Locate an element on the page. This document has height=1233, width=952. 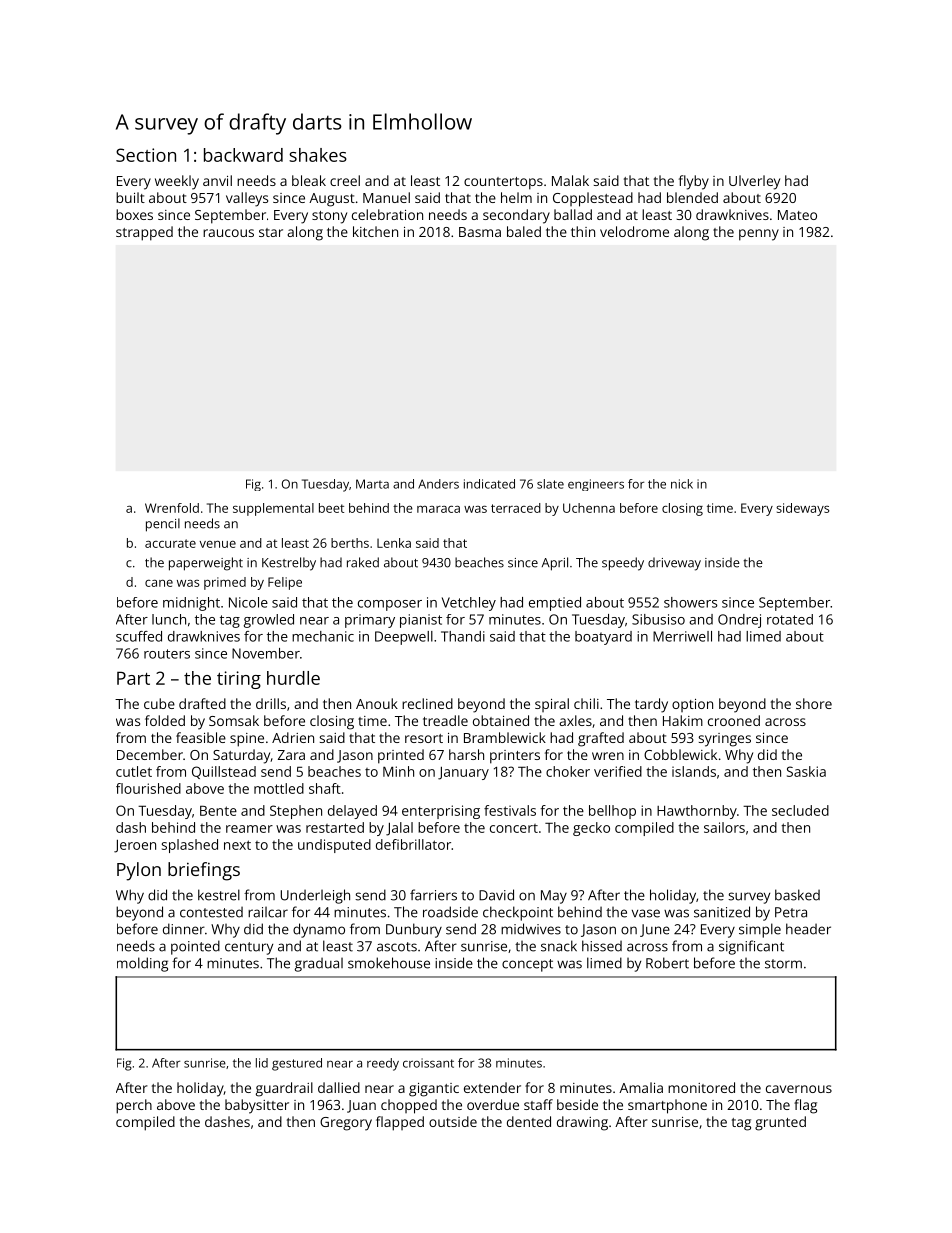
nick is located at coordinates (682, 484).
